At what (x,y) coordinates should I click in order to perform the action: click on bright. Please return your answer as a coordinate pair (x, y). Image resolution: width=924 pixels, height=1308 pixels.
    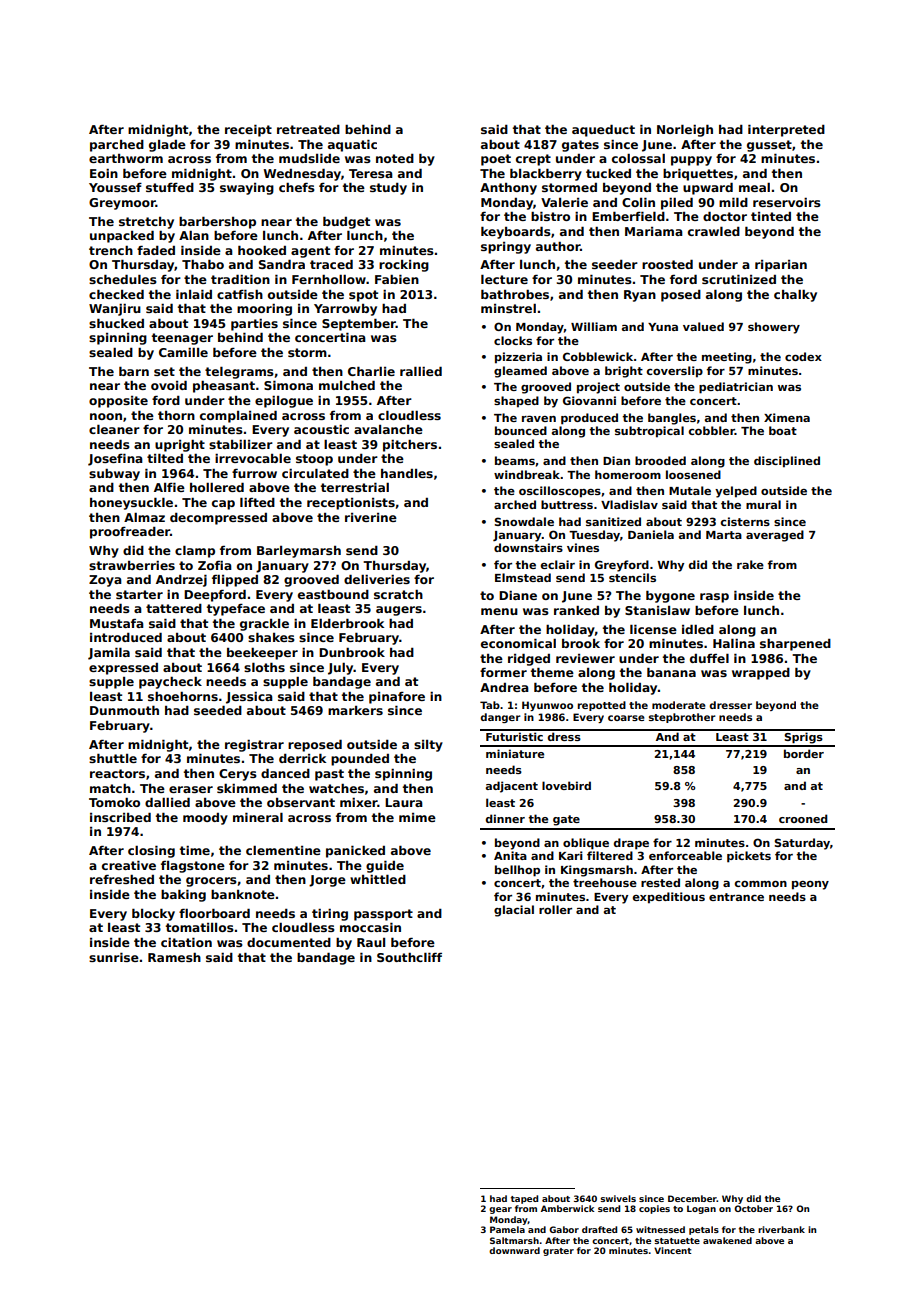
    Looking at the image, I should click on (624, 372).
